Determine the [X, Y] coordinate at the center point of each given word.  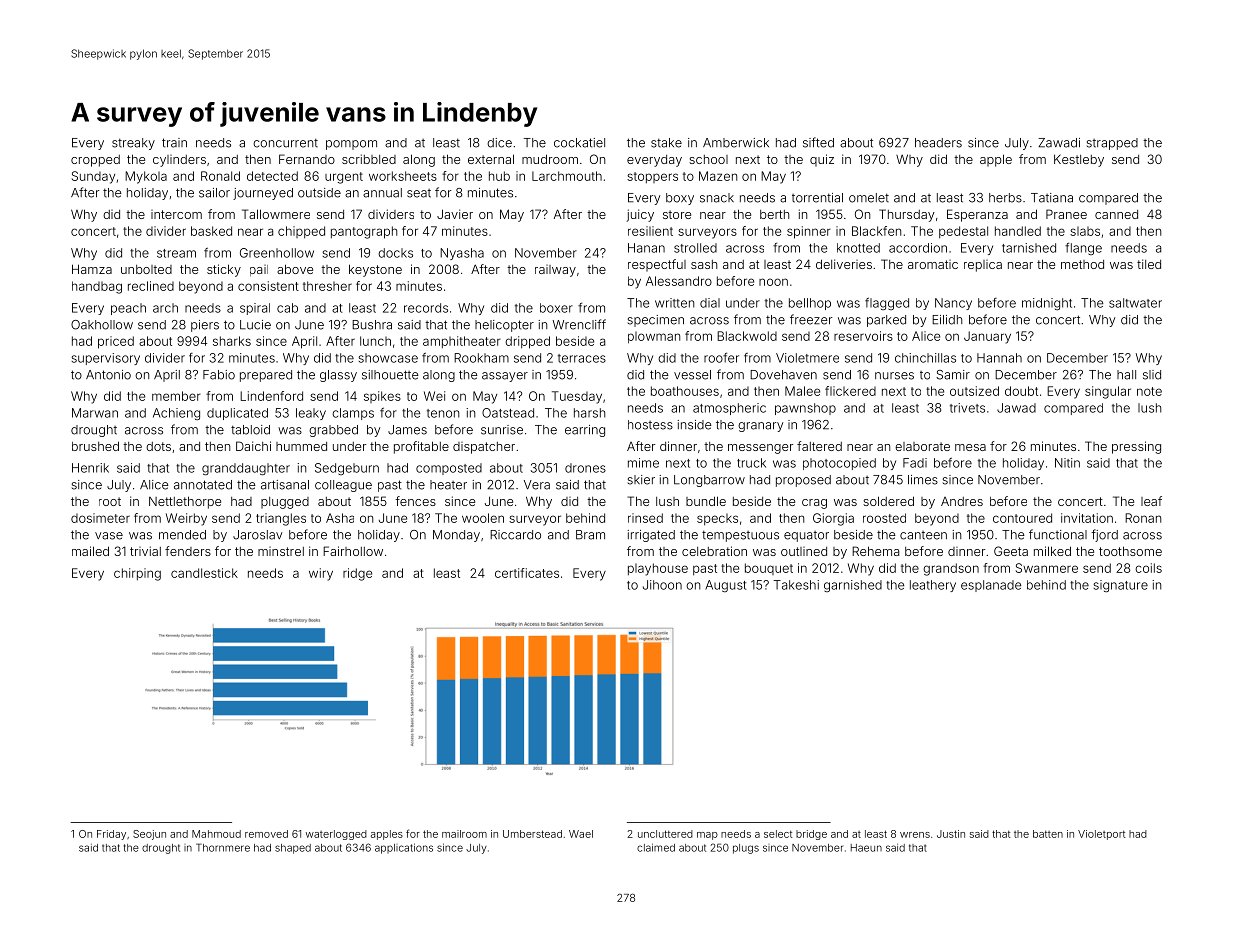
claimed [656, 847]
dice [499, 143]
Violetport [1102, 835]
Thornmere [223, 847]
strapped [1112, 144]
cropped [95, 161]
